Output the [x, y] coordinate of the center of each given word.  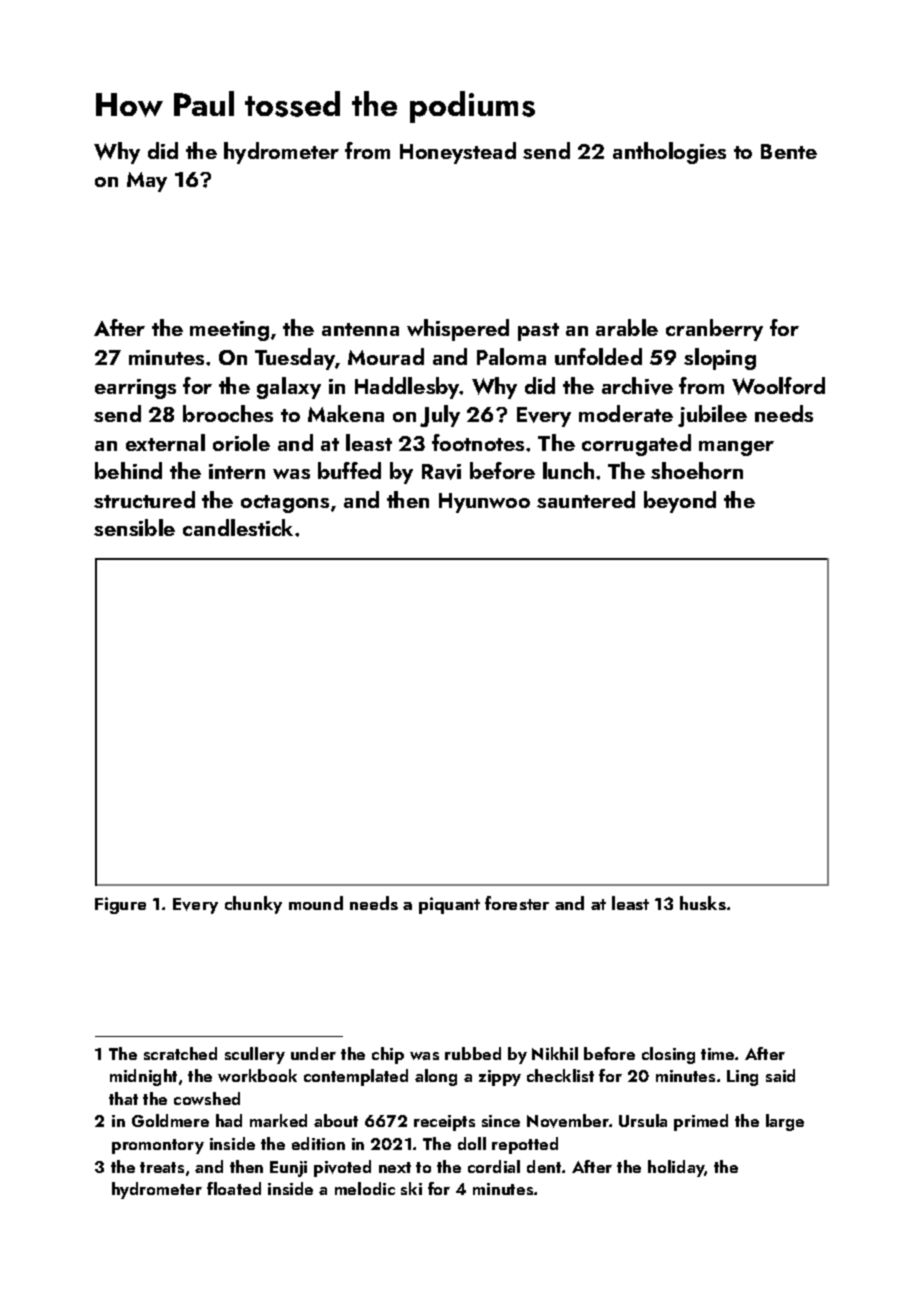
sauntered [586, 499]
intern [237, 471]
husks [703, 903]
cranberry [714, 330]
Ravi [441, 472]
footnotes [478, 442]
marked [278, 1120]
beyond [680, 502]
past [538, 332]
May [147, 182]
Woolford [778, 386]
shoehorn [697, 470]
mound [316, 903]
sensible [134, 527]
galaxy [289, 388]
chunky [253, 905]
